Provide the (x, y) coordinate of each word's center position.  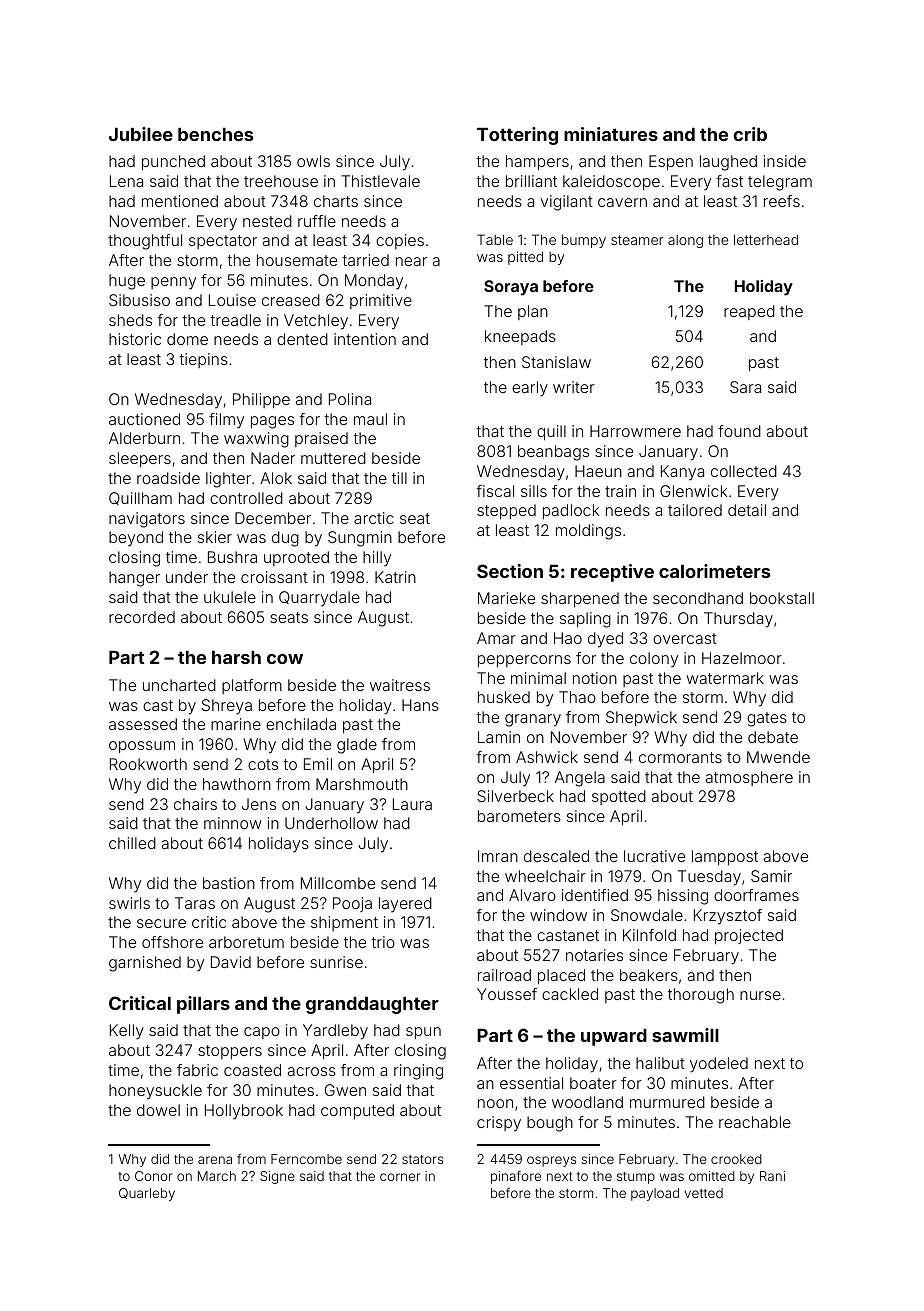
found (739, 431)
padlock (571, 511)
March (217, 1176)
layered (405, 905)
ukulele (230, 597)
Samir (771, 876)
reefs (782, 201)
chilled (132, 843)
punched (173, 162)
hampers (537, 162)
